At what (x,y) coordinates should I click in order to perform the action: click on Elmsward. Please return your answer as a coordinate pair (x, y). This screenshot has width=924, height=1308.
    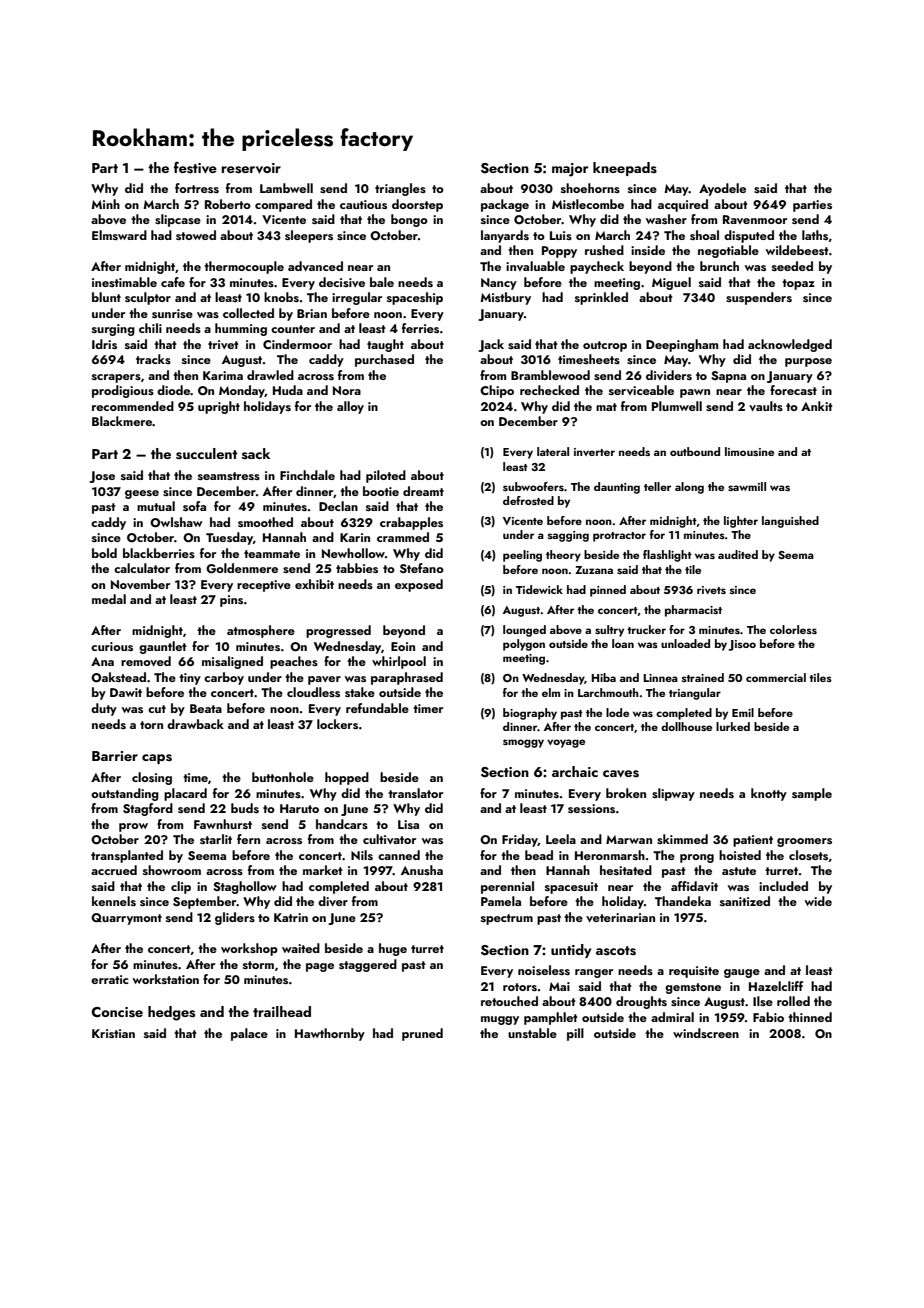
    Looking at the image, I should click on (119, 235).
